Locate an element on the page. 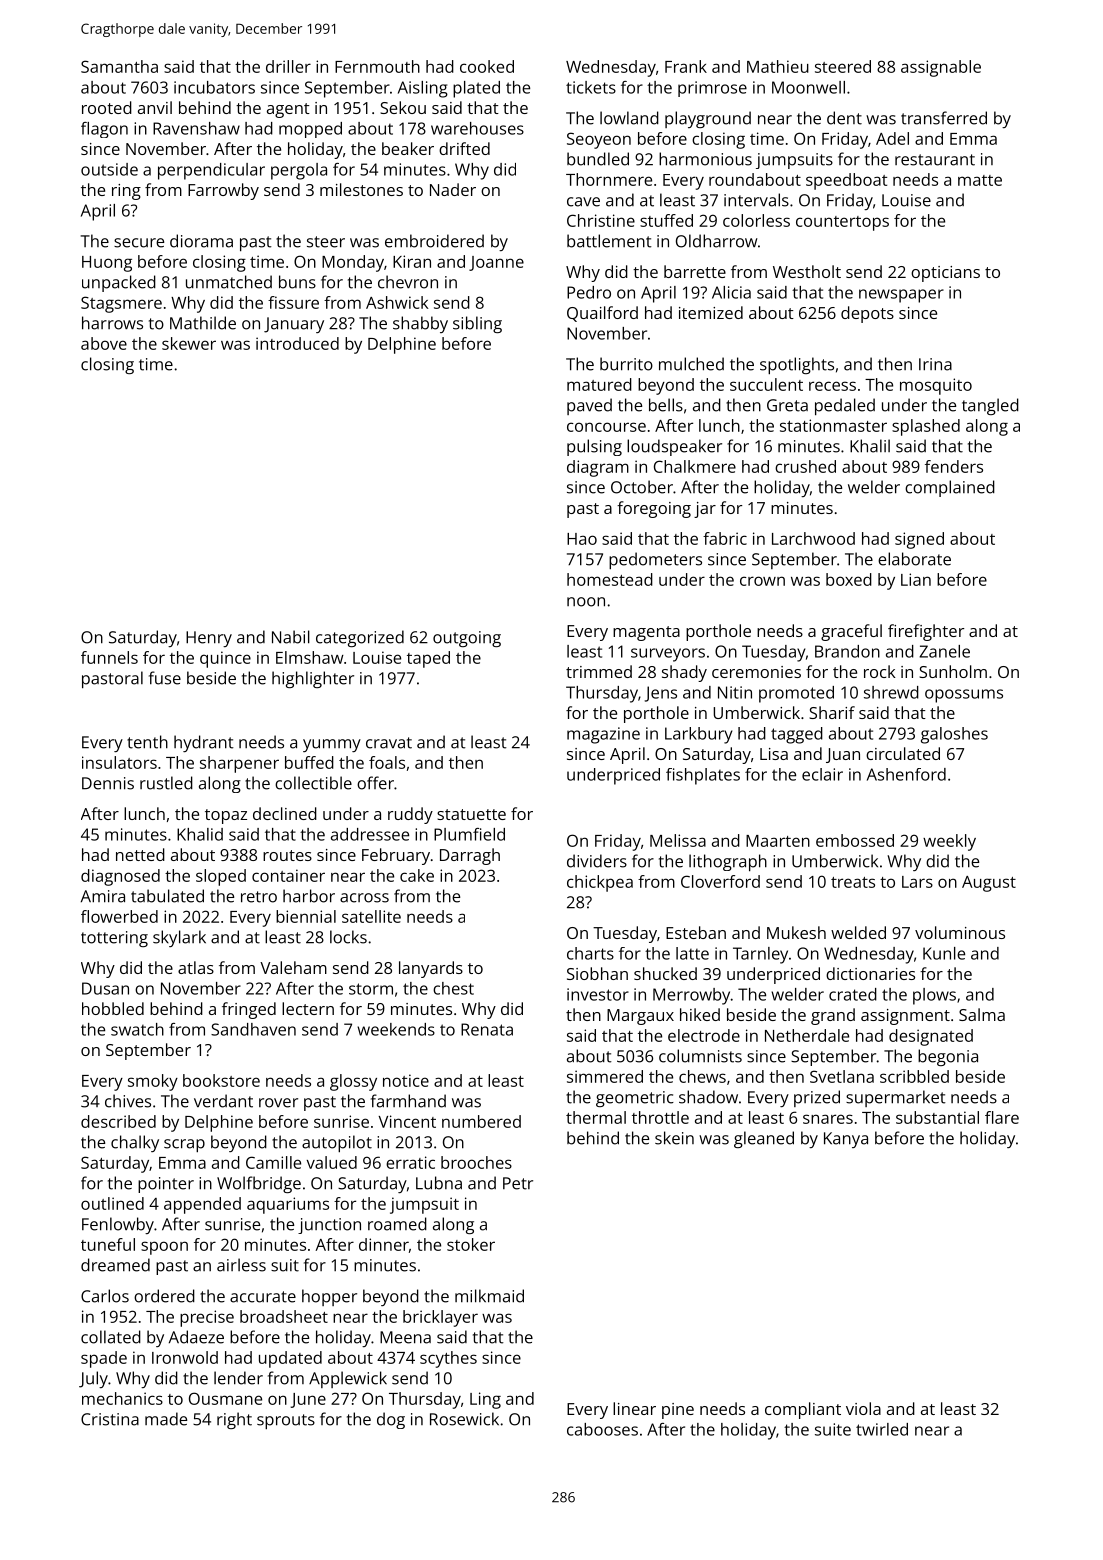  Adel is located at coordinates (892, 138).
